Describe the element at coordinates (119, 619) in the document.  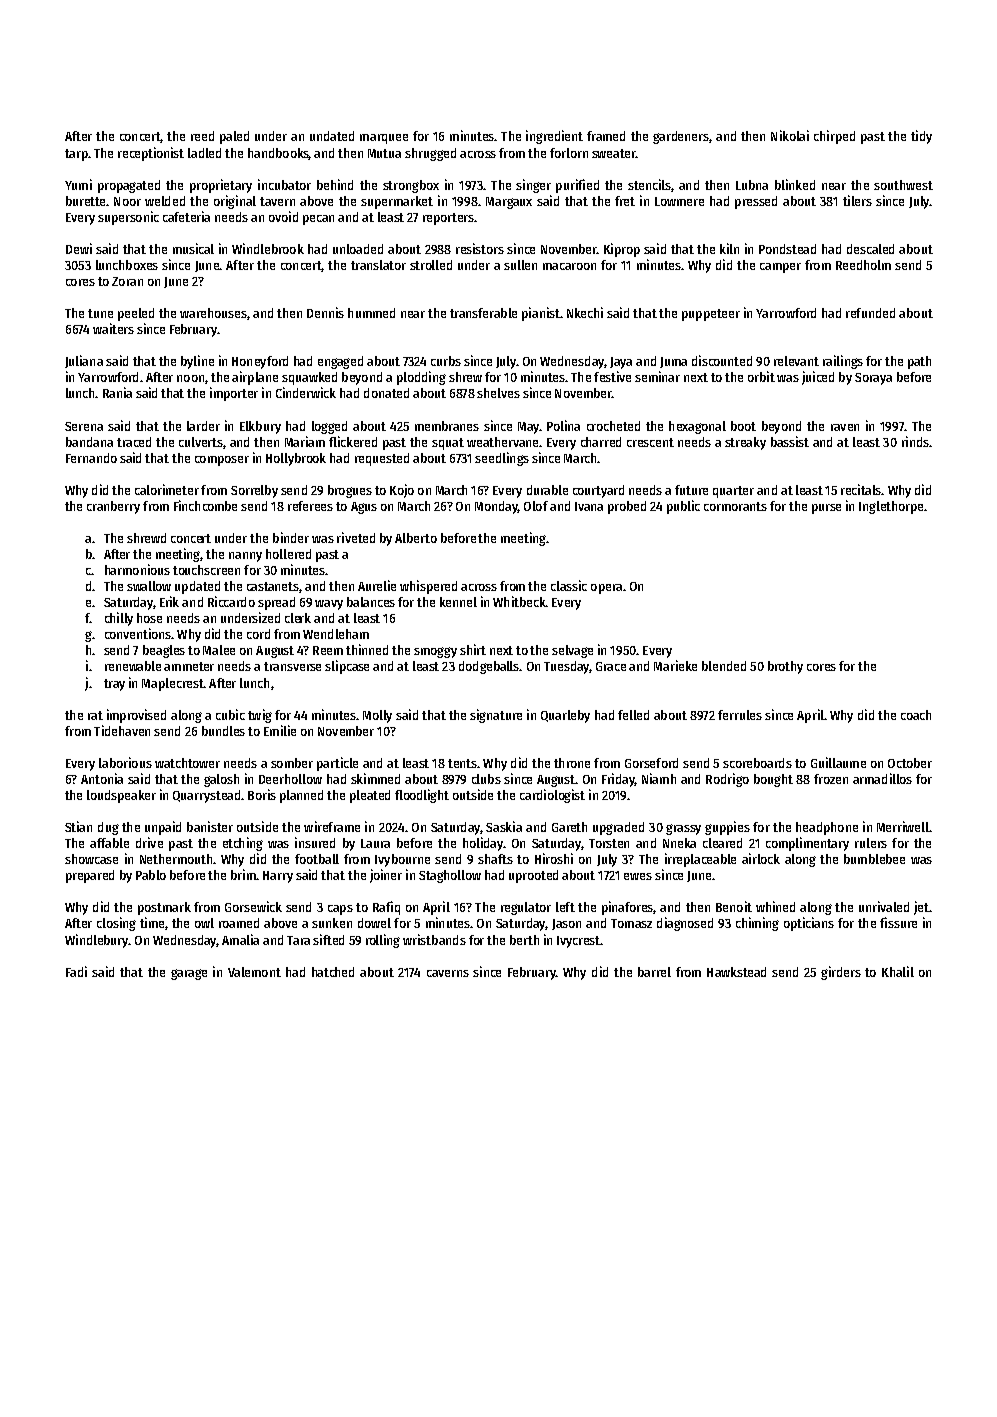
I see `chilly` at that location.
